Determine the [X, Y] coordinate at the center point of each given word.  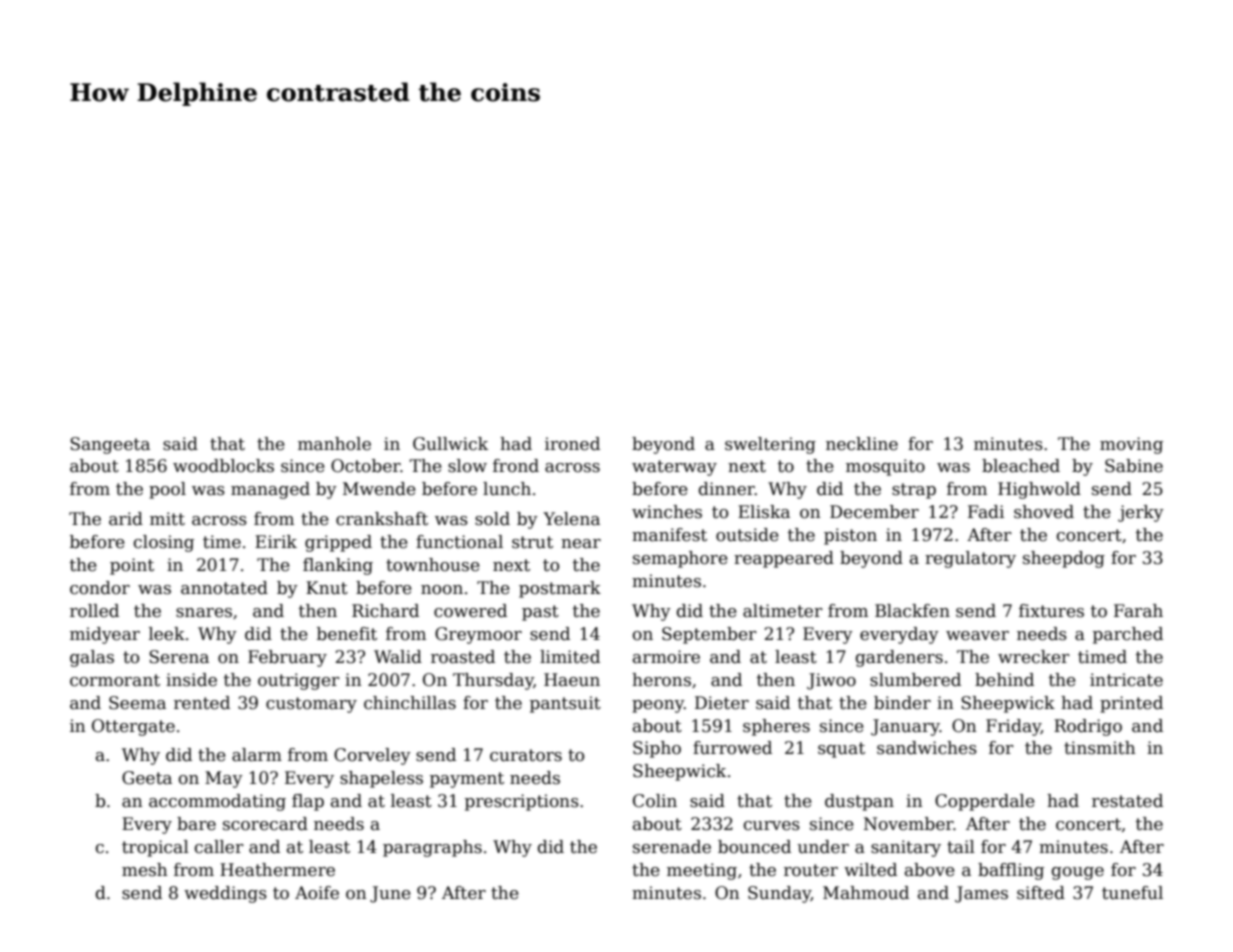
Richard [385, 611]
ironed [572, 444]
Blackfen [912, 611]
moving [1131, 445]
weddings [225, 894]
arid [126, 519]
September [709, 635]
